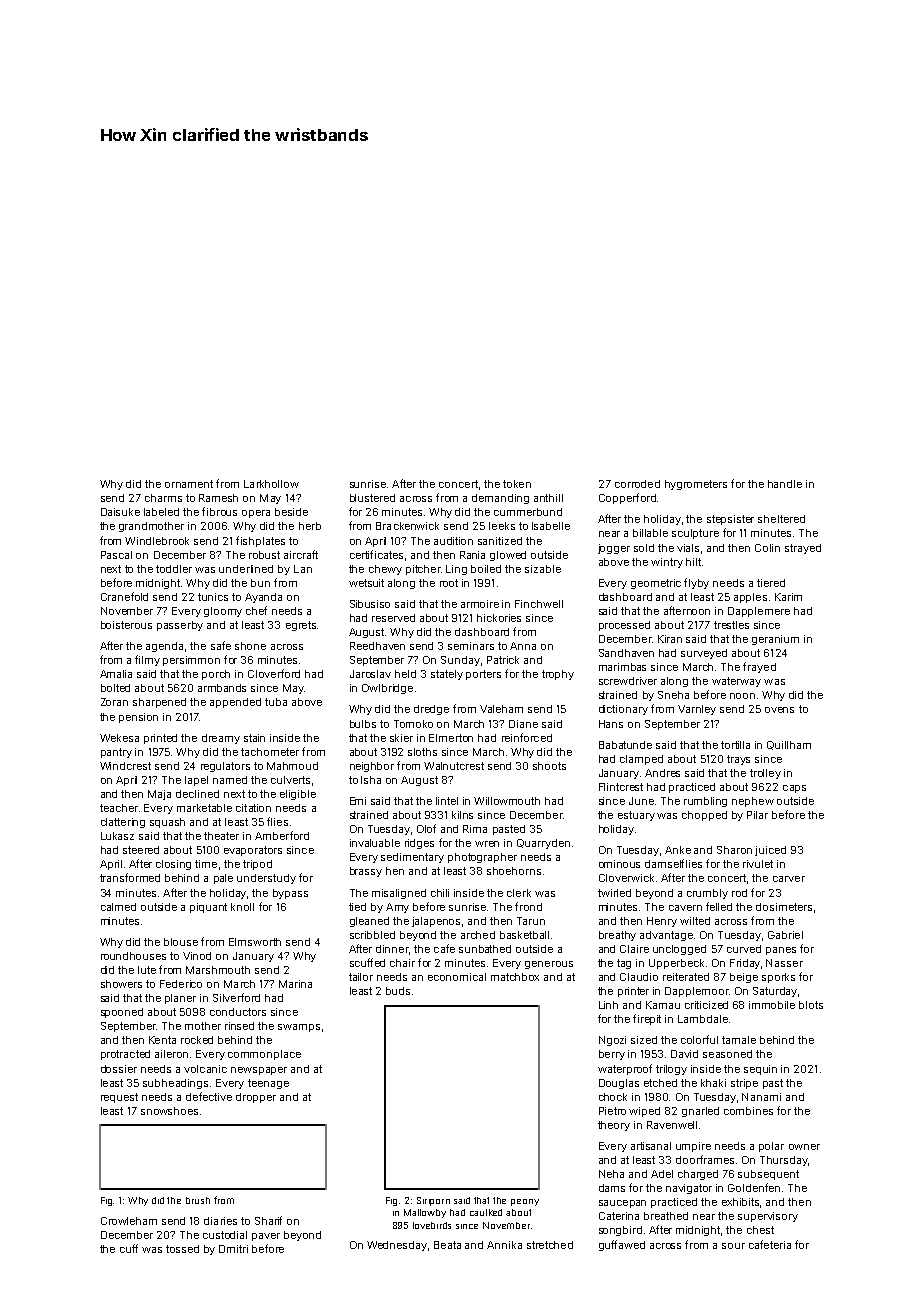 This document has width=924, height=1308. Describe the element at coordinates (182, 1249) in the document. I see `tossed` at that location.
